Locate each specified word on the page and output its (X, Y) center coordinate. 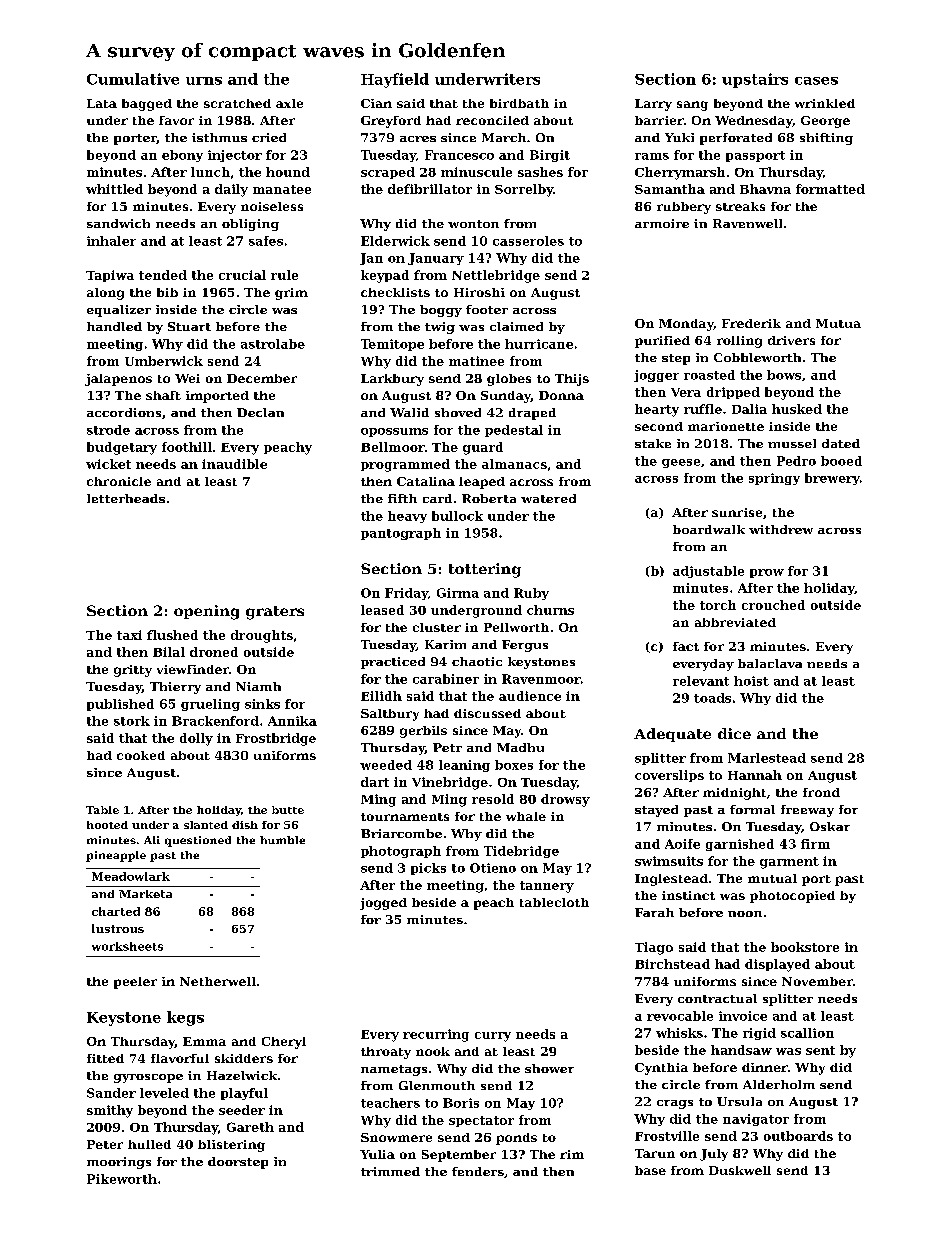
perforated (736, 139)
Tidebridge (521, 852)
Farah (654, 912)
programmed (405, 465)
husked (797, 409)
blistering (231, 1146)
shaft (163, 395)
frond (821, 792)
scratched (237, 103)
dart (375, 782)
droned (214, 652)
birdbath (519, 103)
